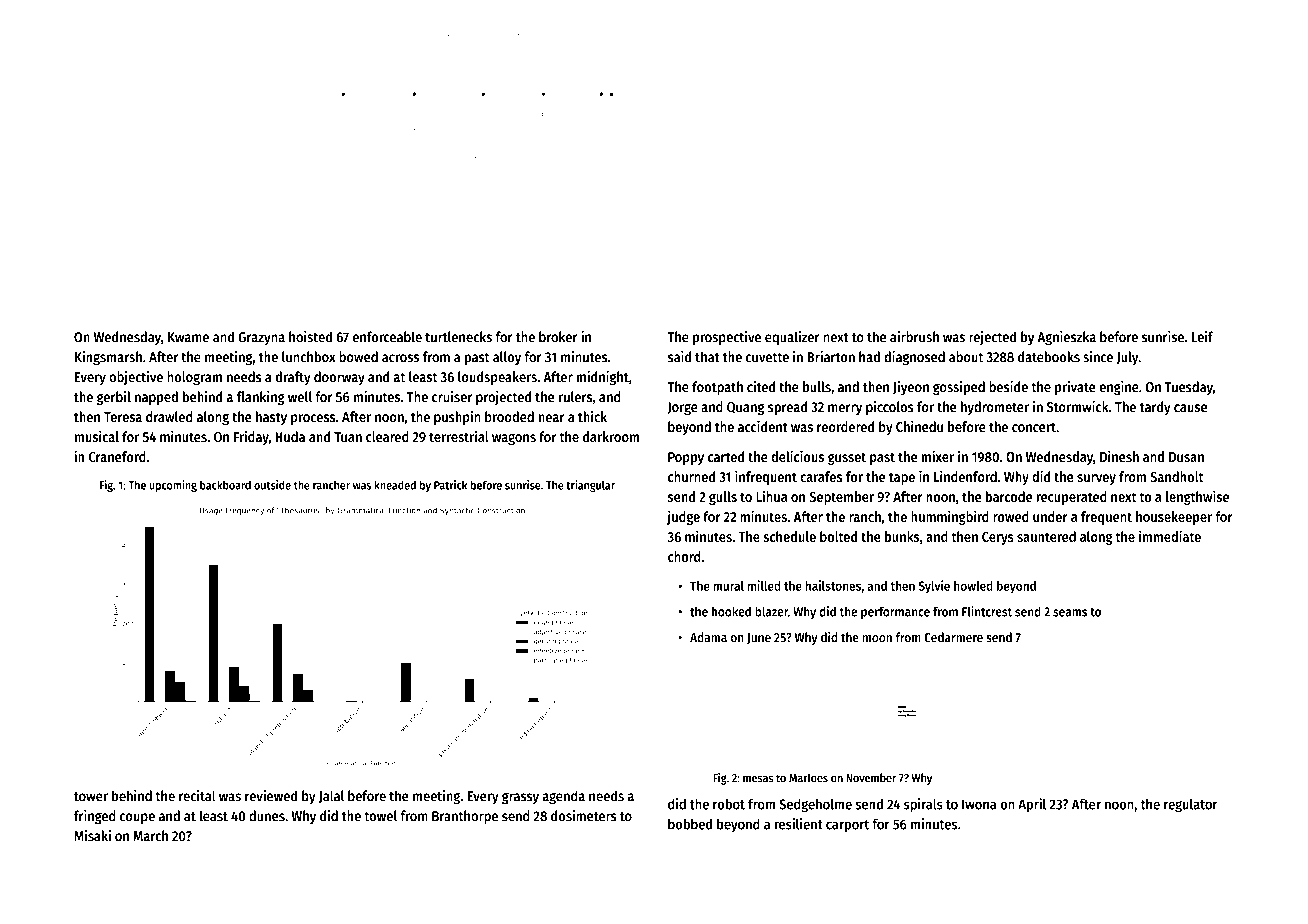 The height and width of the document is (924, 1308). What do you see at coordinates (728, 586) in the document?
I see `mural` at bounding box center [728, 586].
